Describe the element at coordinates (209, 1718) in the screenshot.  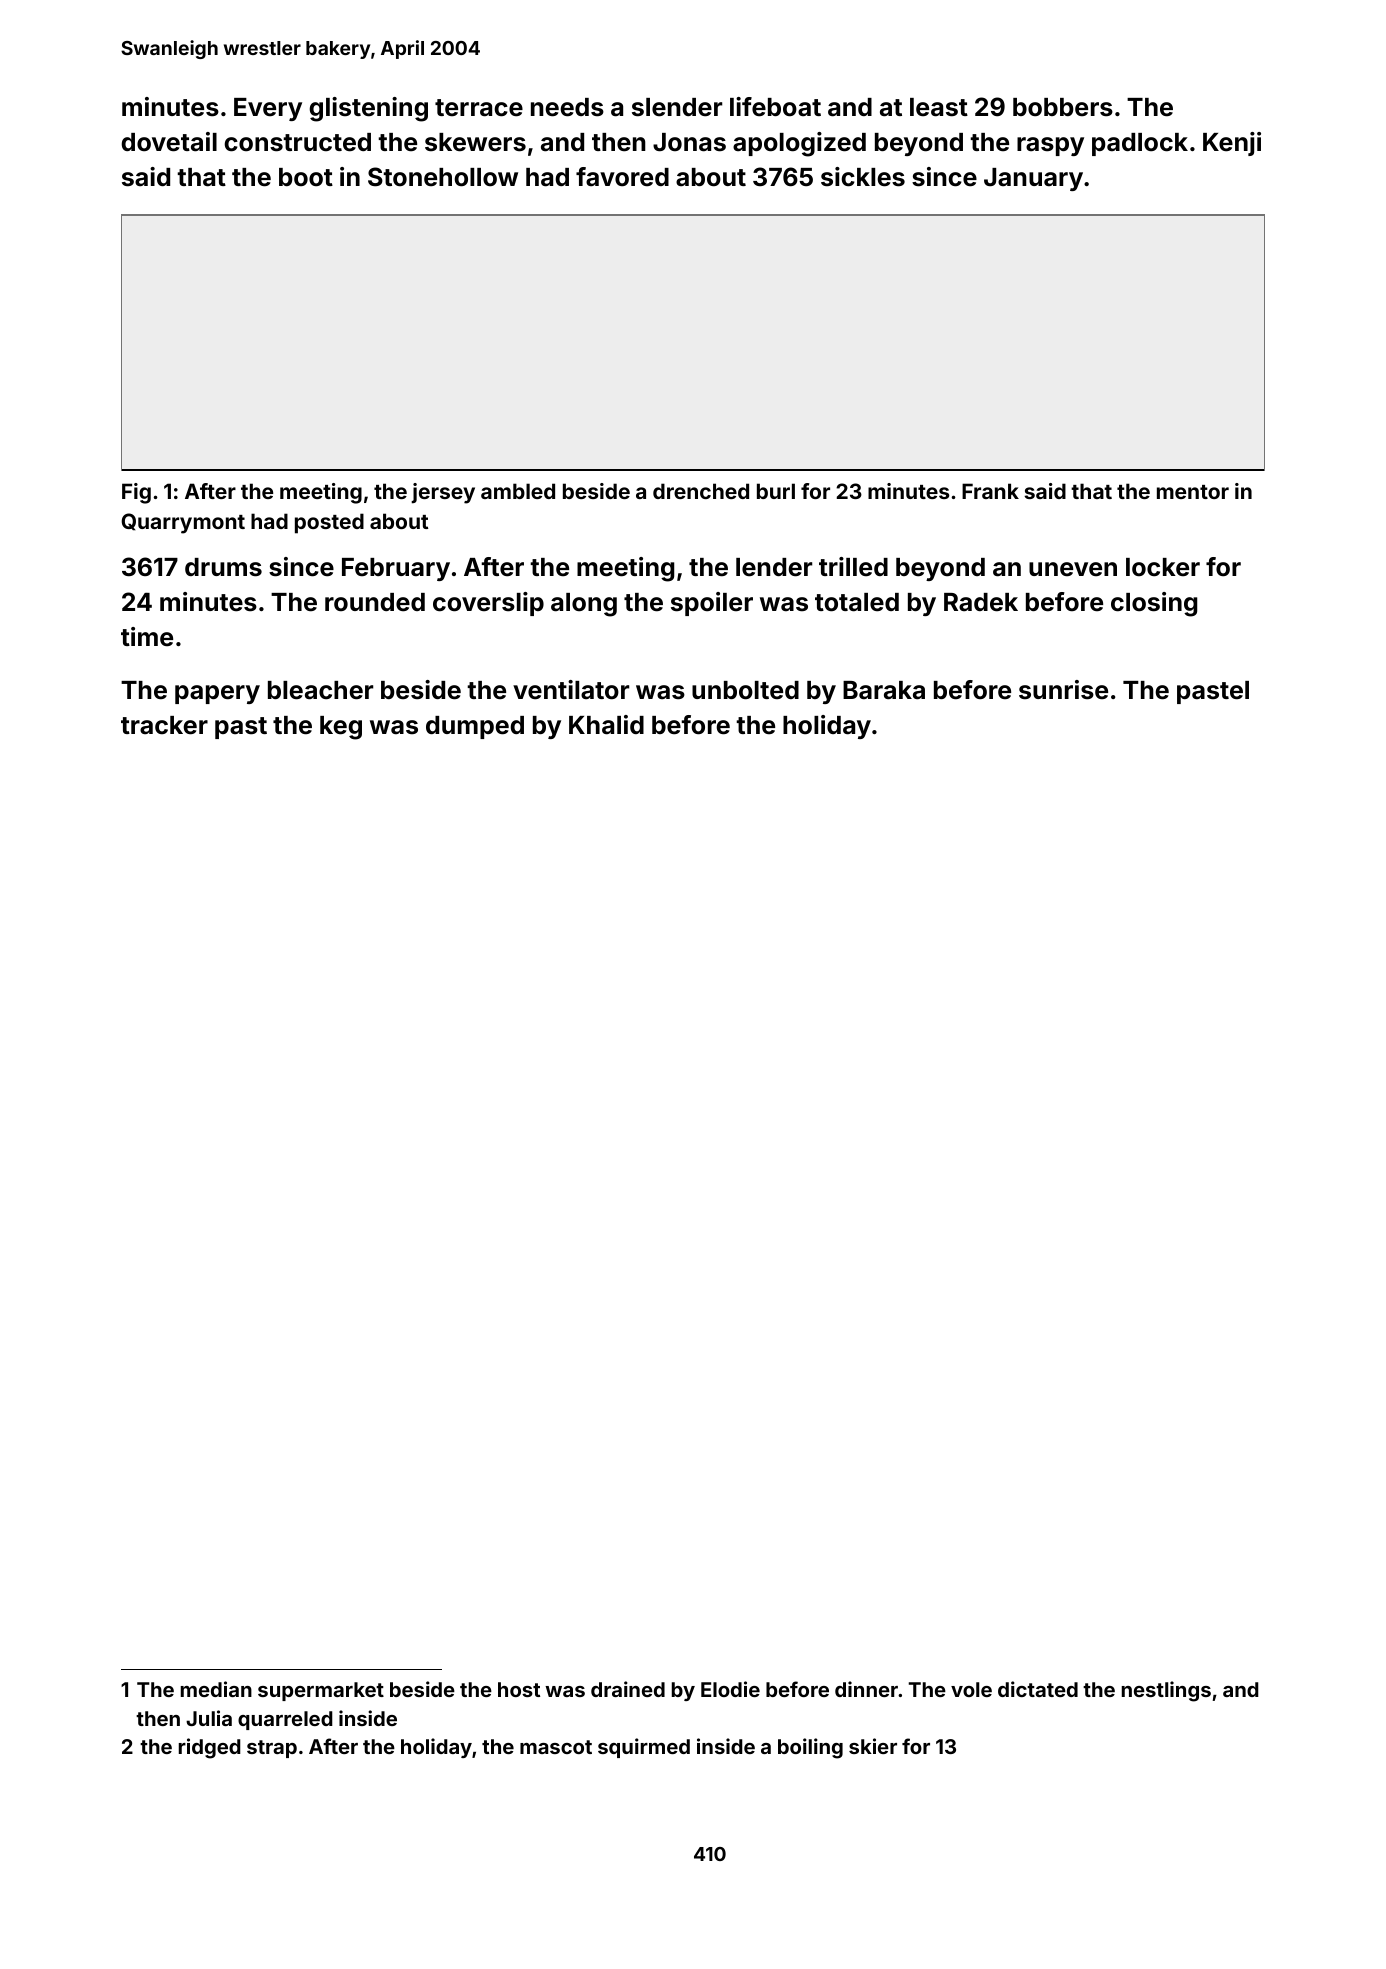
I see `Julia` at that location.
